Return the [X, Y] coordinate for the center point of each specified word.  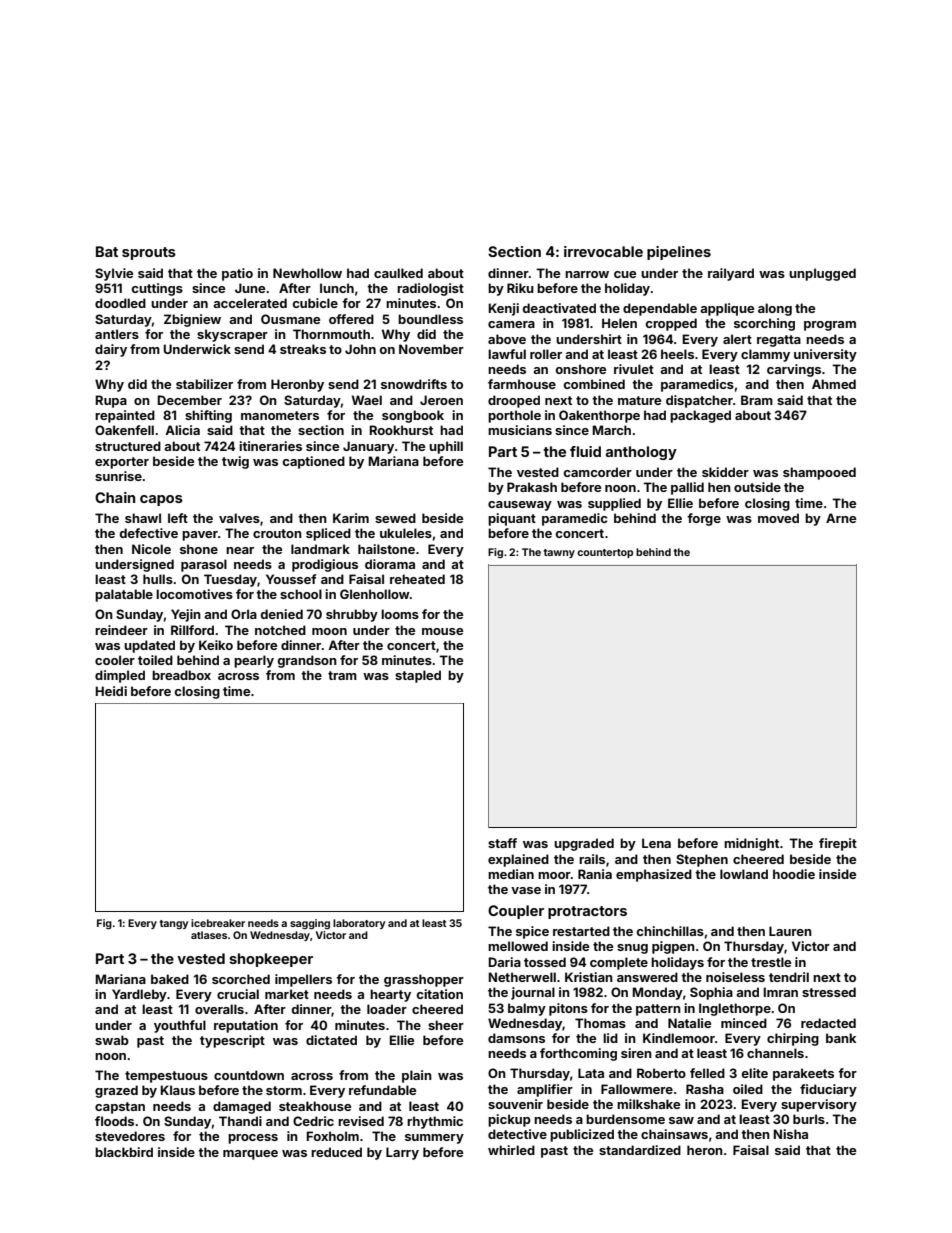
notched [280, 630]
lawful [507, 354]
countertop [605, 553]
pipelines [679, 253]
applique [727, 309]
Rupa [111, 401]
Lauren [790, 931]
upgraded [584, 844]
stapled [418, 676]
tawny [559, 553]
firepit [838, 844]
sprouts [149, 253]
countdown [249, 1075]
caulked [398, 273]
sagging [310, 924]
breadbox [181, 675]
